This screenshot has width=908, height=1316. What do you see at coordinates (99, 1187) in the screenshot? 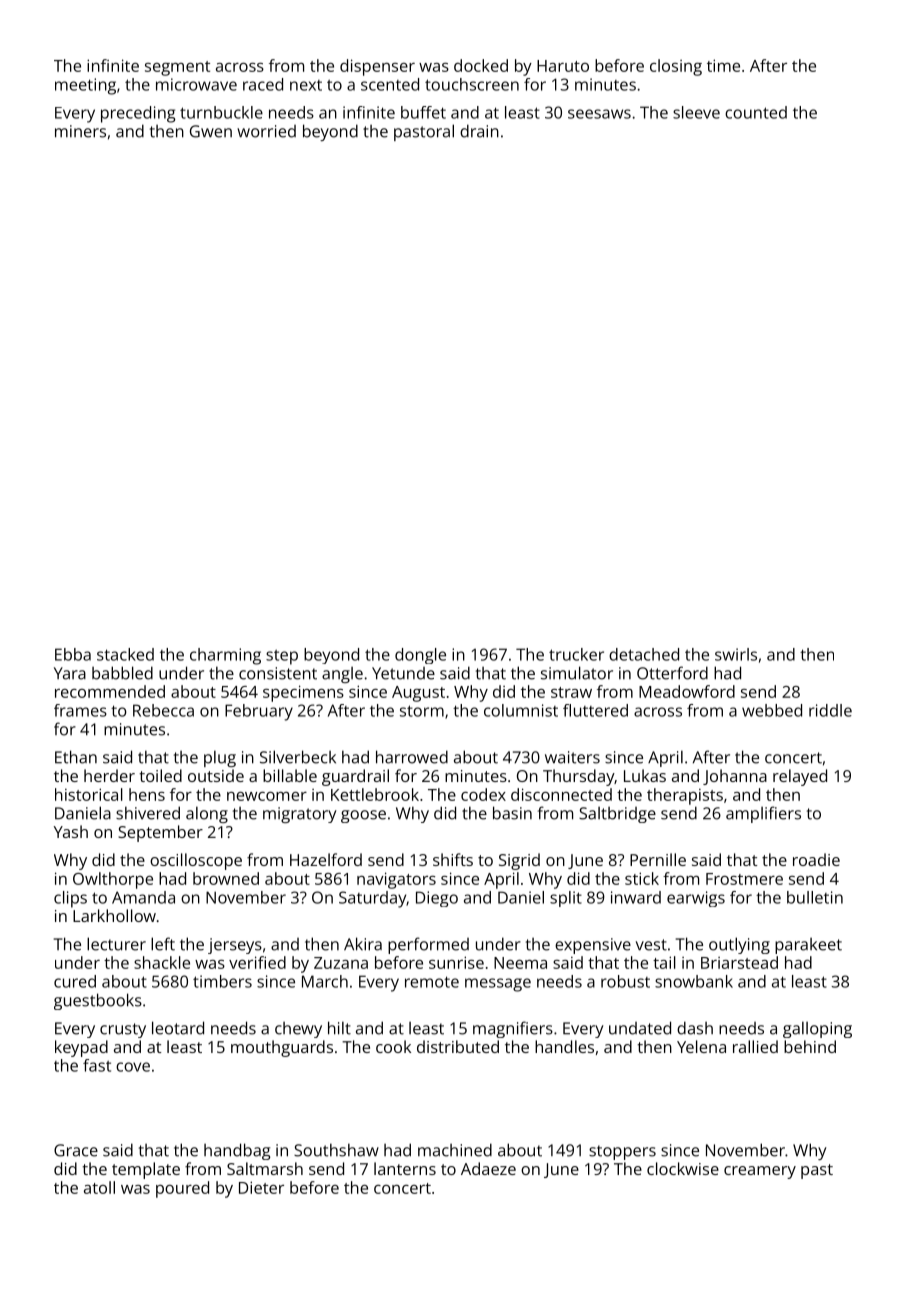
I see `atoll` at bounding box center [99, 1187].
